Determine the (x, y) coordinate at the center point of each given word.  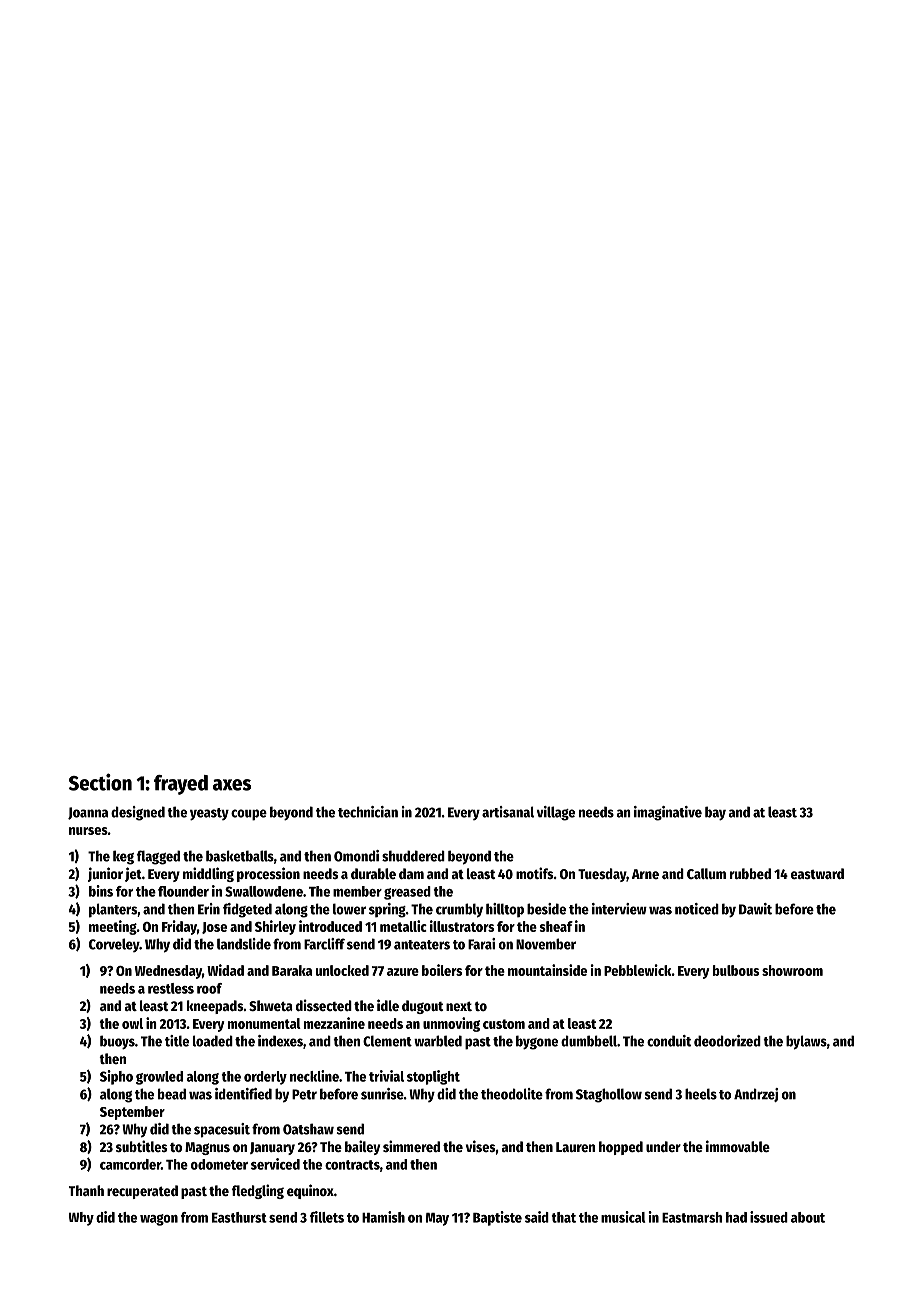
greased (407, 893)
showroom (792, 970)
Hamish (383, 1217)
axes (232, 785)
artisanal (508, 812)
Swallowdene (264, 891)
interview (619, 909)
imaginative (668, 813)
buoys (117, 1042)
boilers (442, 970)
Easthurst (239, 1217)
